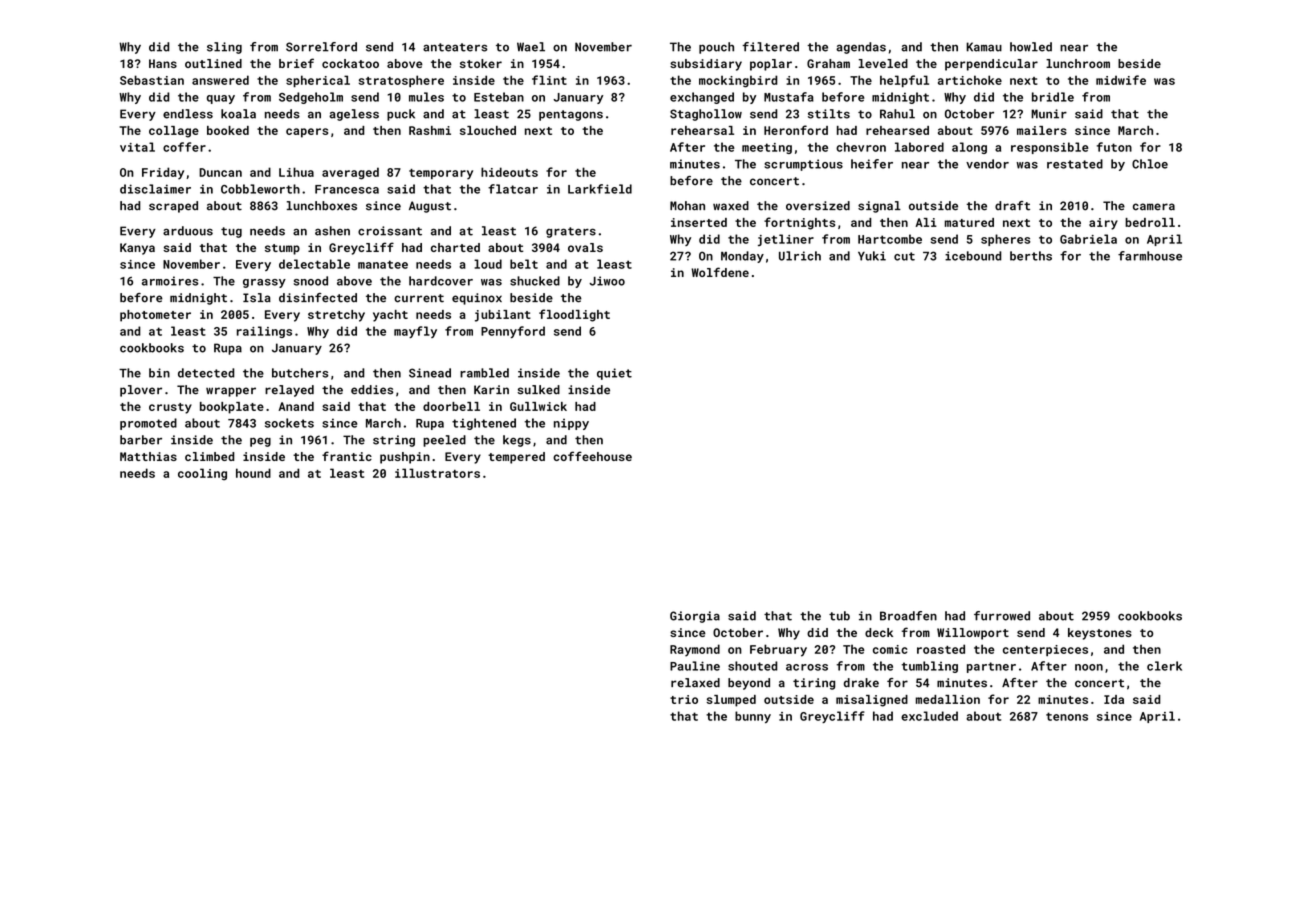  Describe the element at coordinates (1031, 47) in the screenshot. I see `howled` at that location.
